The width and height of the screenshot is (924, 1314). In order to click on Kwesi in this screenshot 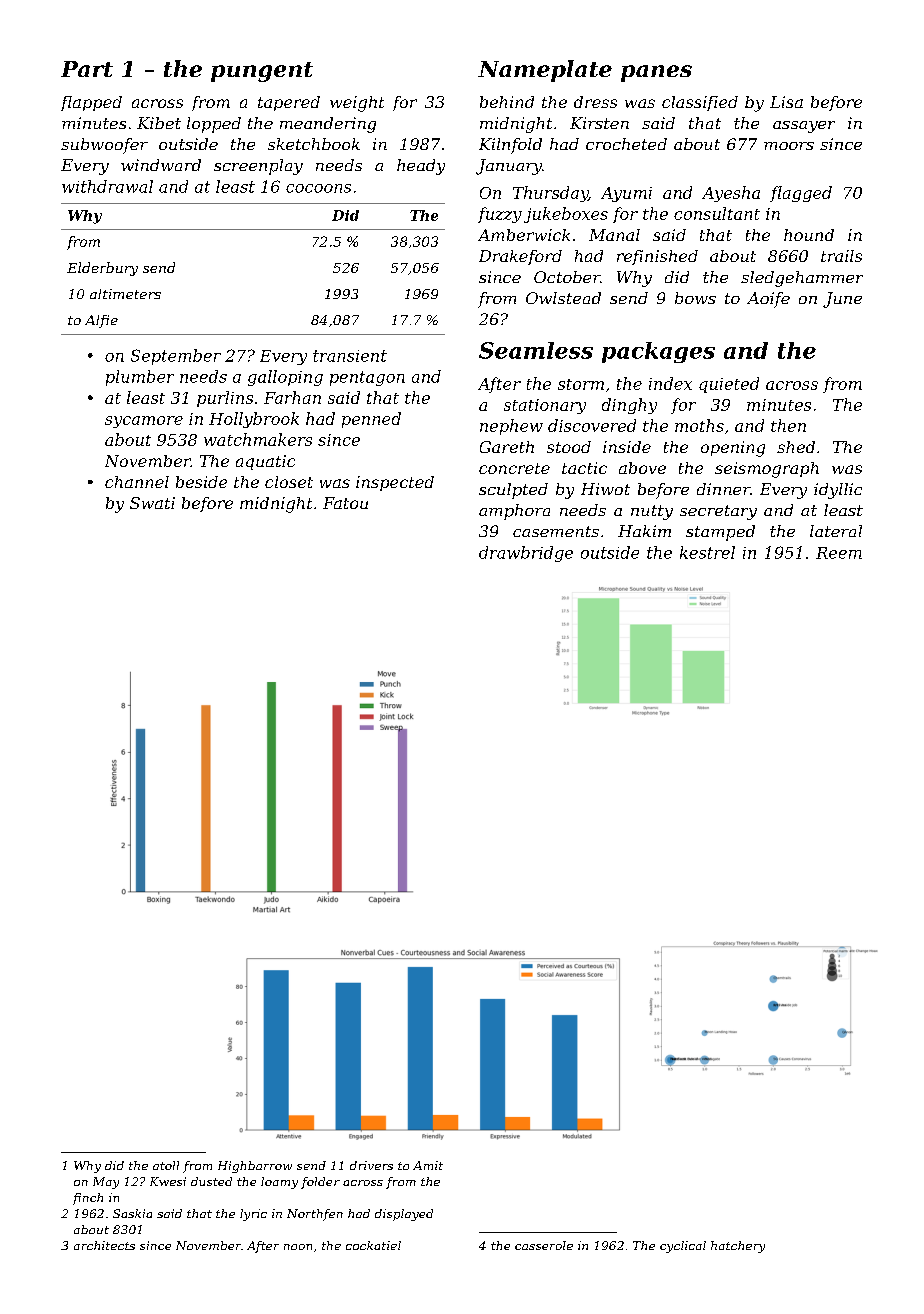, I will do `click(168, 1181)`.
